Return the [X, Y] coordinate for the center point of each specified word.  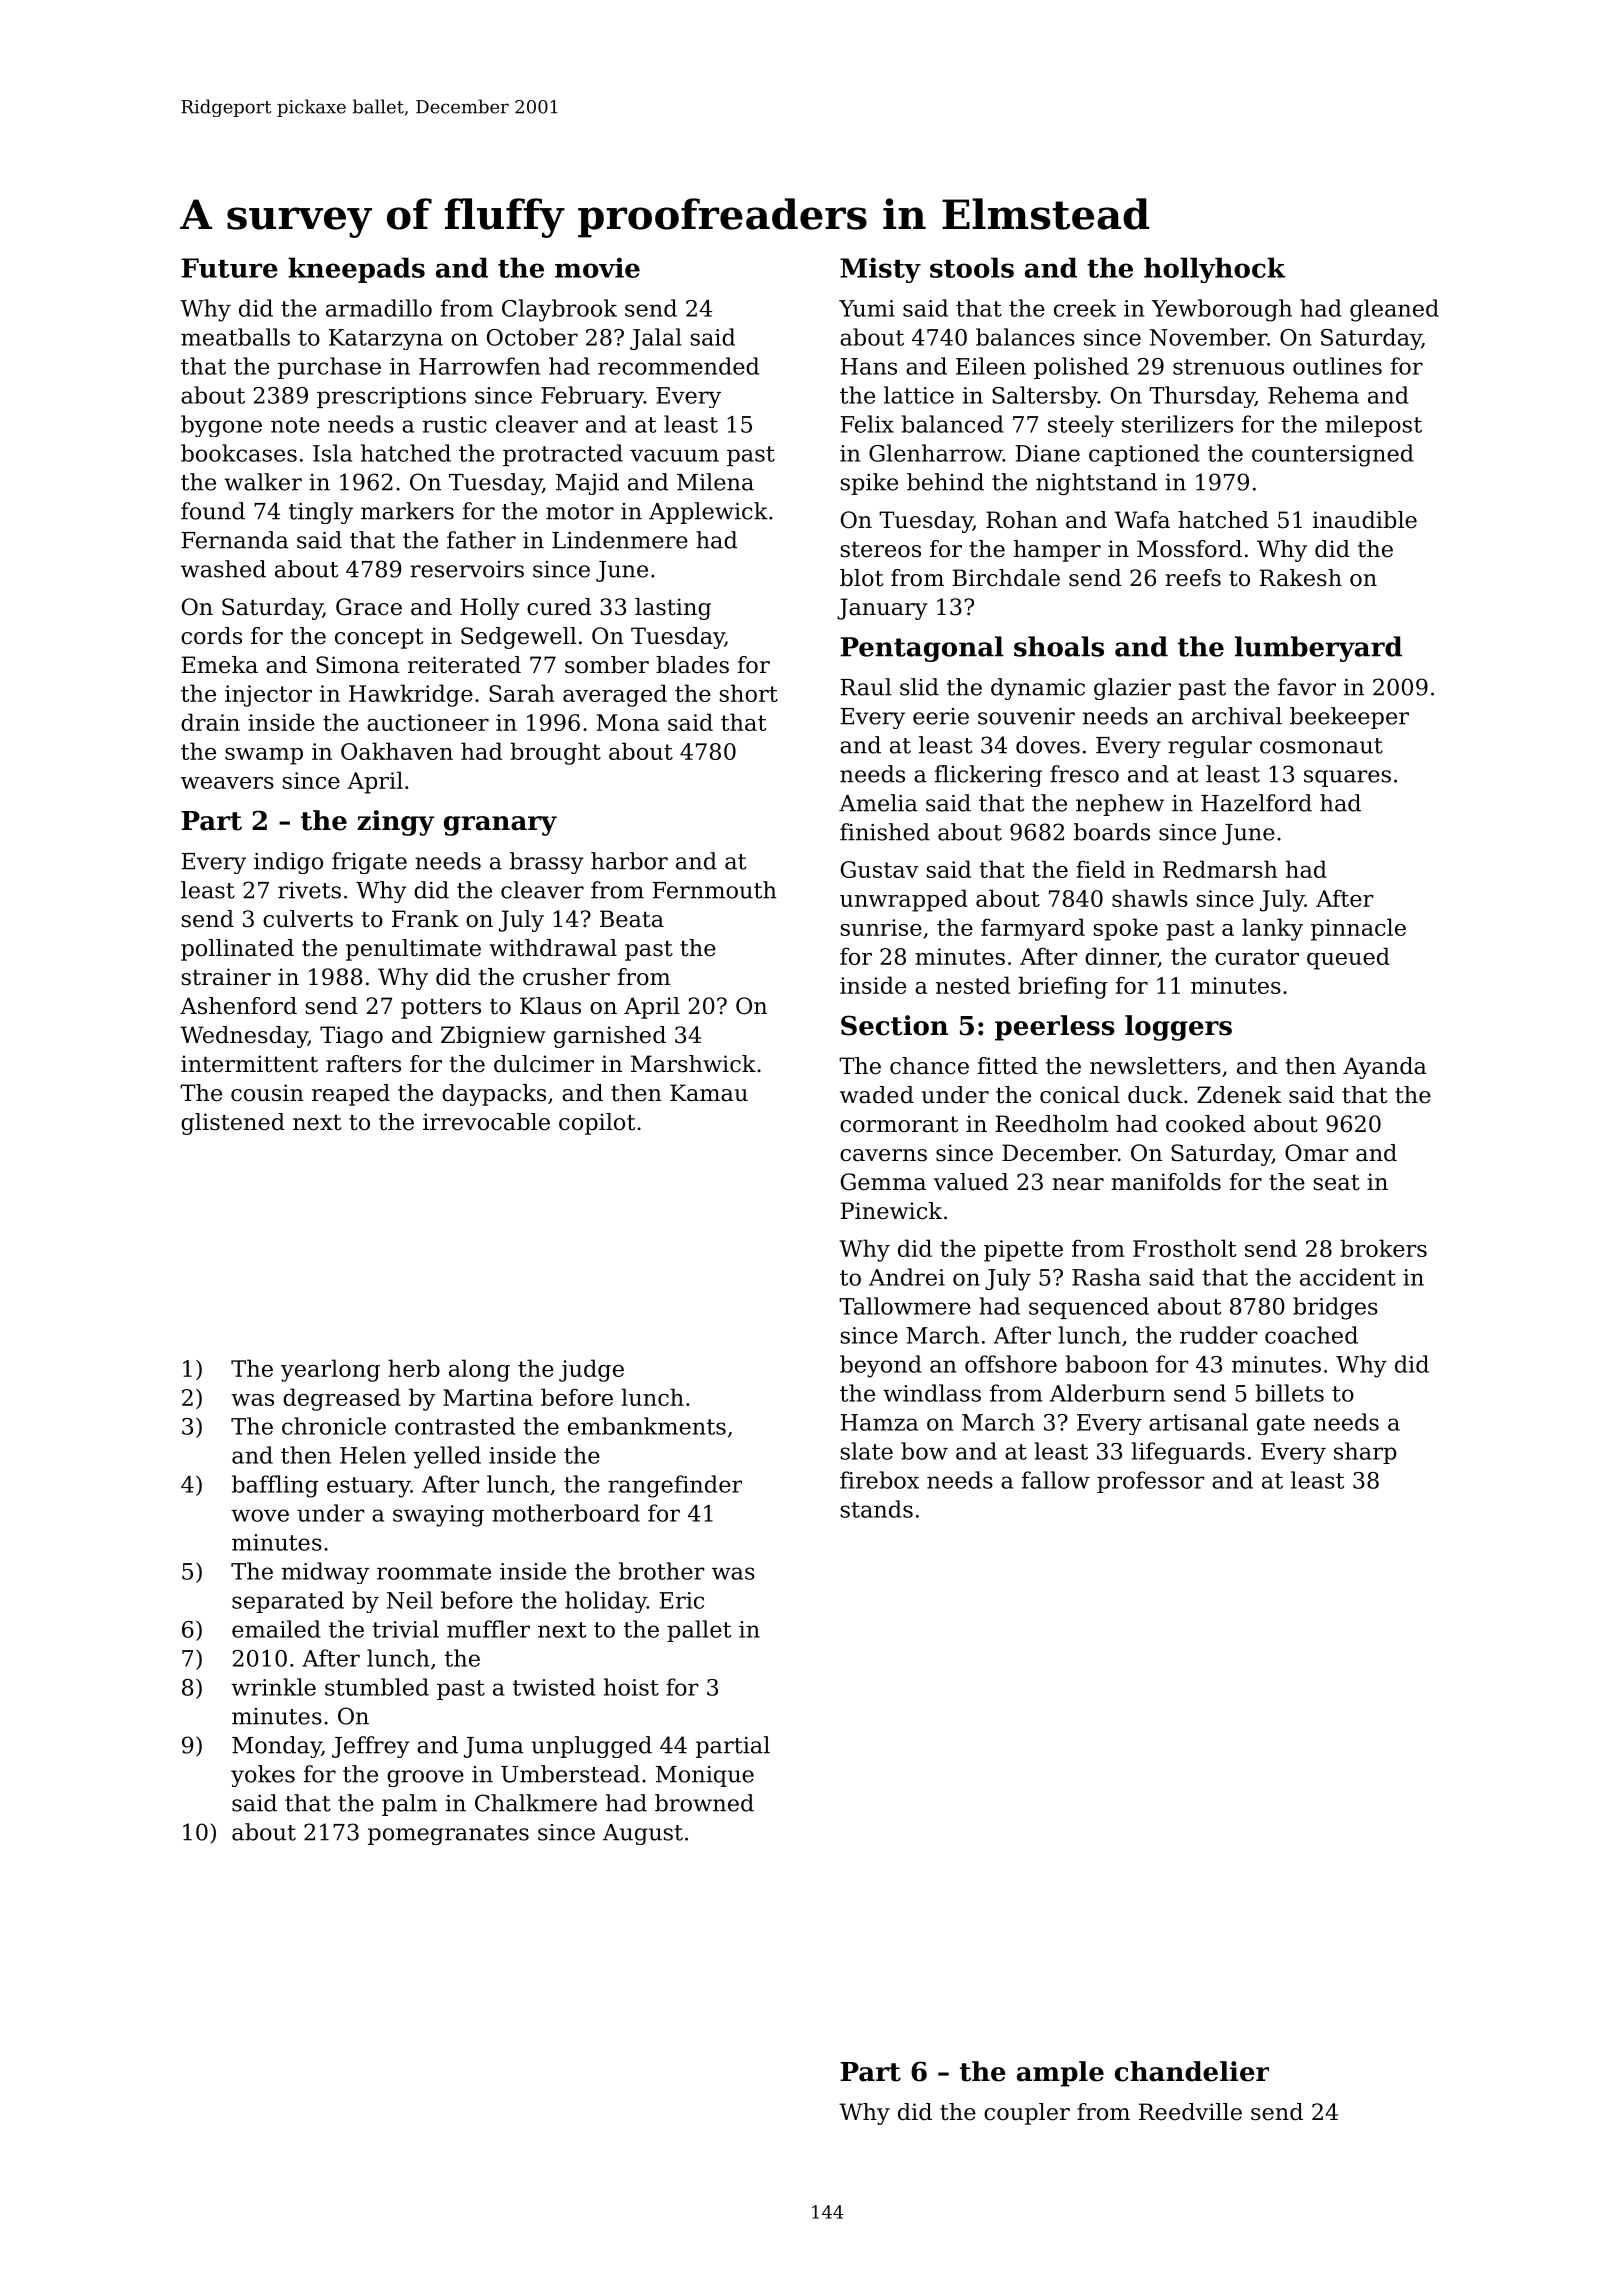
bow [924, 1451]
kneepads [356, 270]
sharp [1365, 1453]
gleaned [1394, 310]
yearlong [330, 1370]
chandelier [1192, 2071]
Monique [705, 1776]
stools [972, 267]
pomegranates [448, 1835]
